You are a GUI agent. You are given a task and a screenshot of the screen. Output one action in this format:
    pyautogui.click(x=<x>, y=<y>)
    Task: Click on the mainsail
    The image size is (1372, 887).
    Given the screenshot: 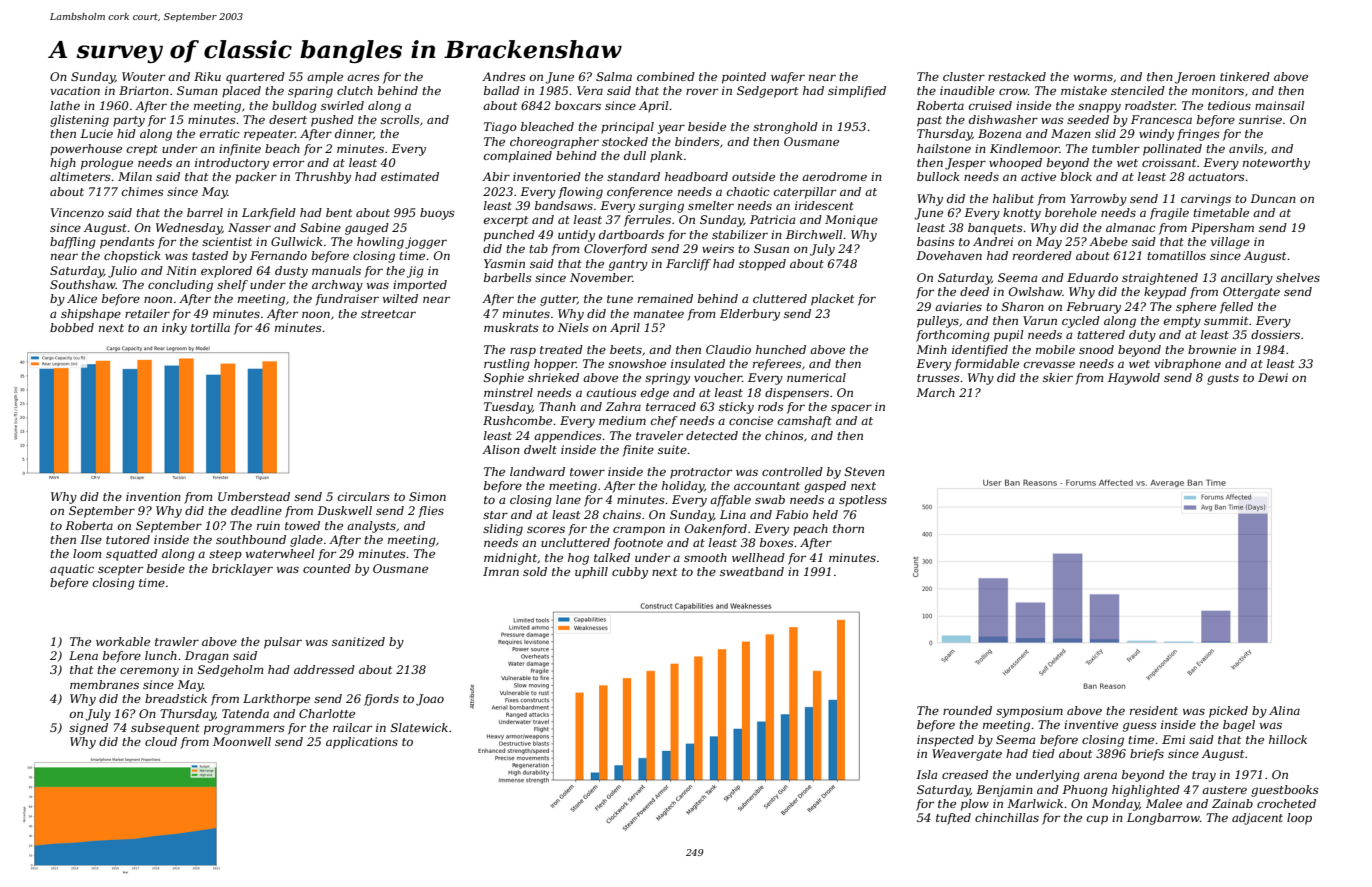 What is the action you would take?
    pyautogui.click(x=1280, y=105)
